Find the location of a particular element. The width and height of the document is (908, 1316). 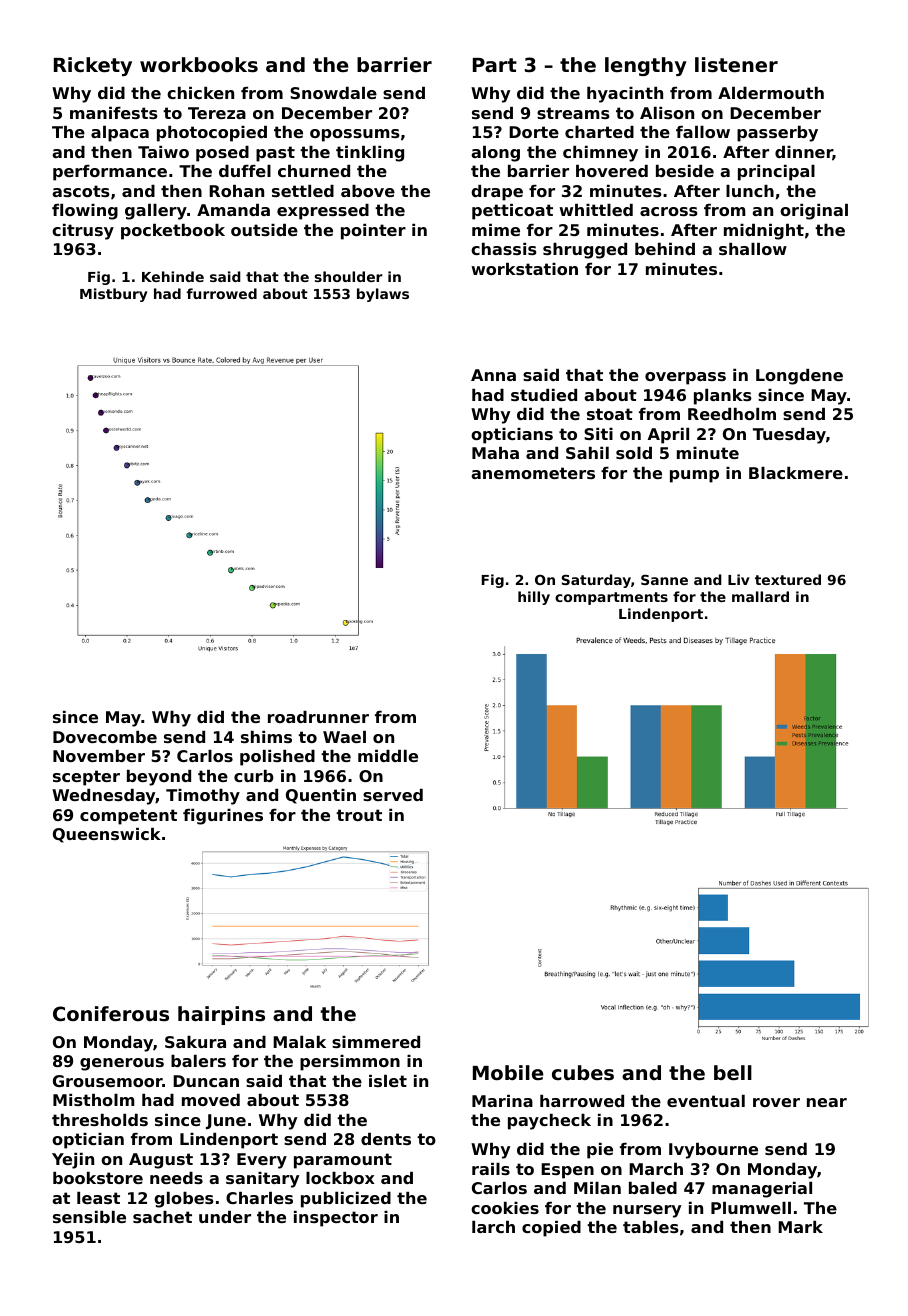

bell is located at coordinates (733, 1072).
